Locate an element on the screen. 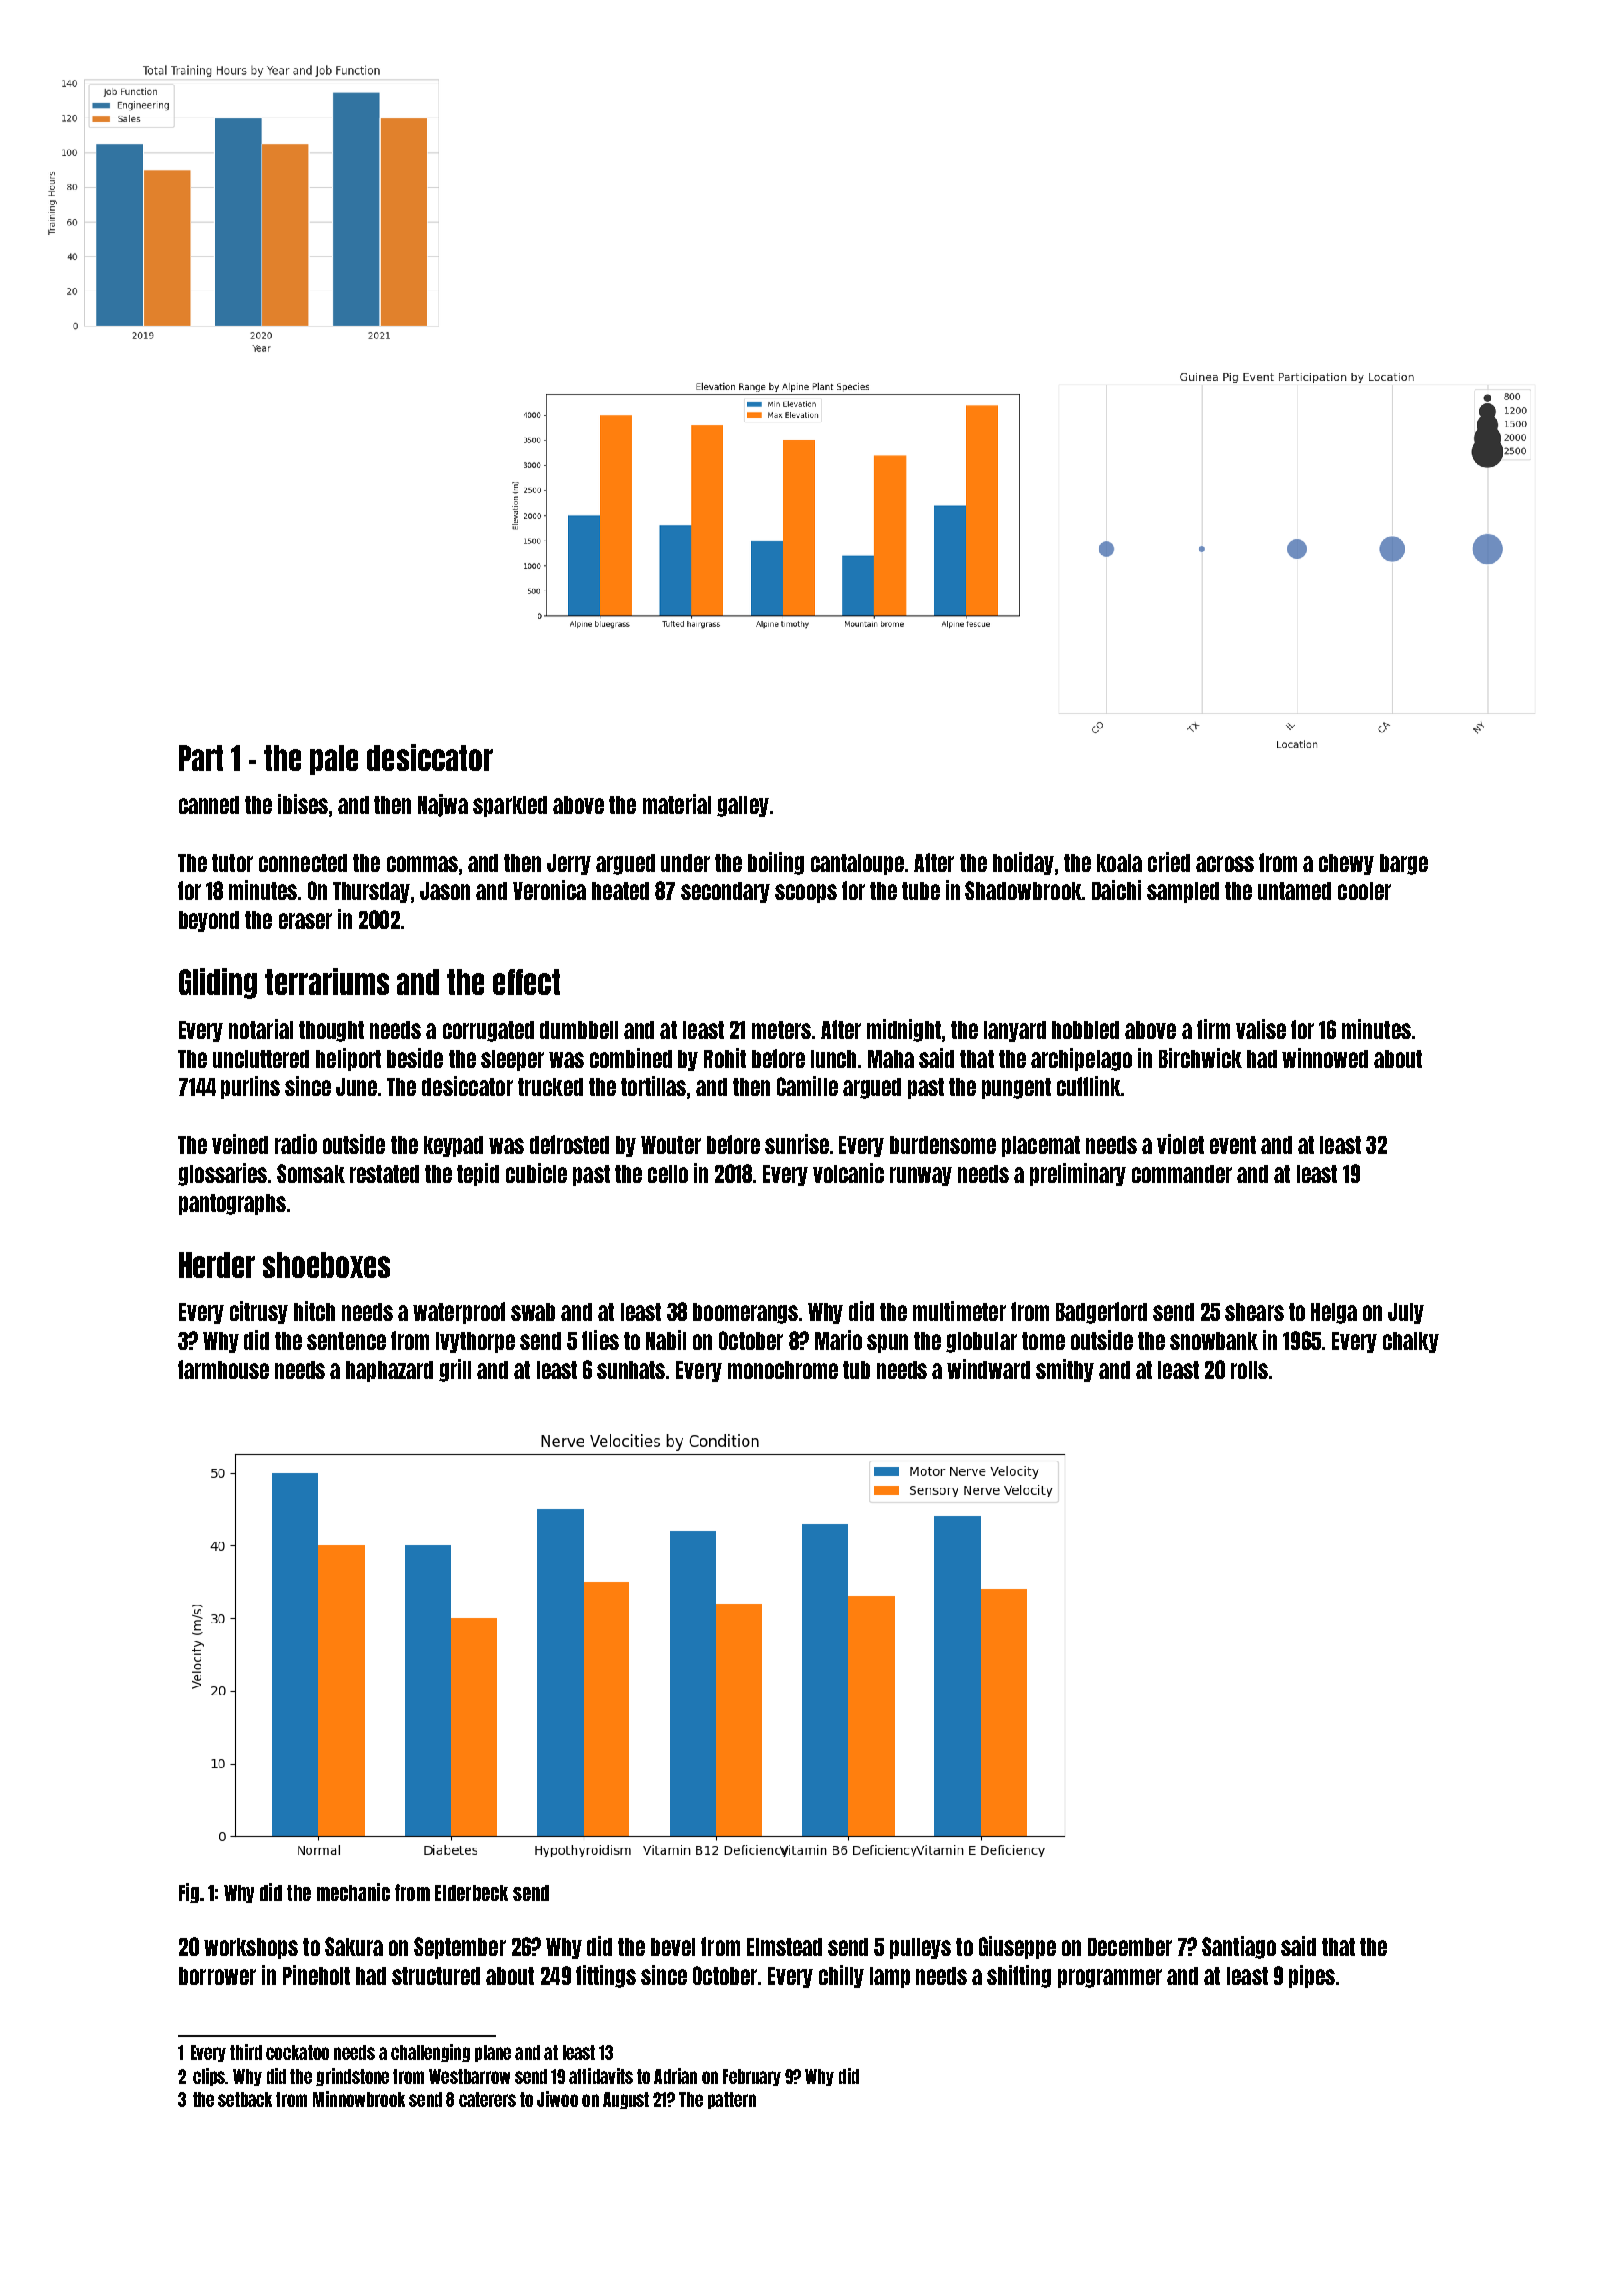  tube is located at coordinates (921, 891).
